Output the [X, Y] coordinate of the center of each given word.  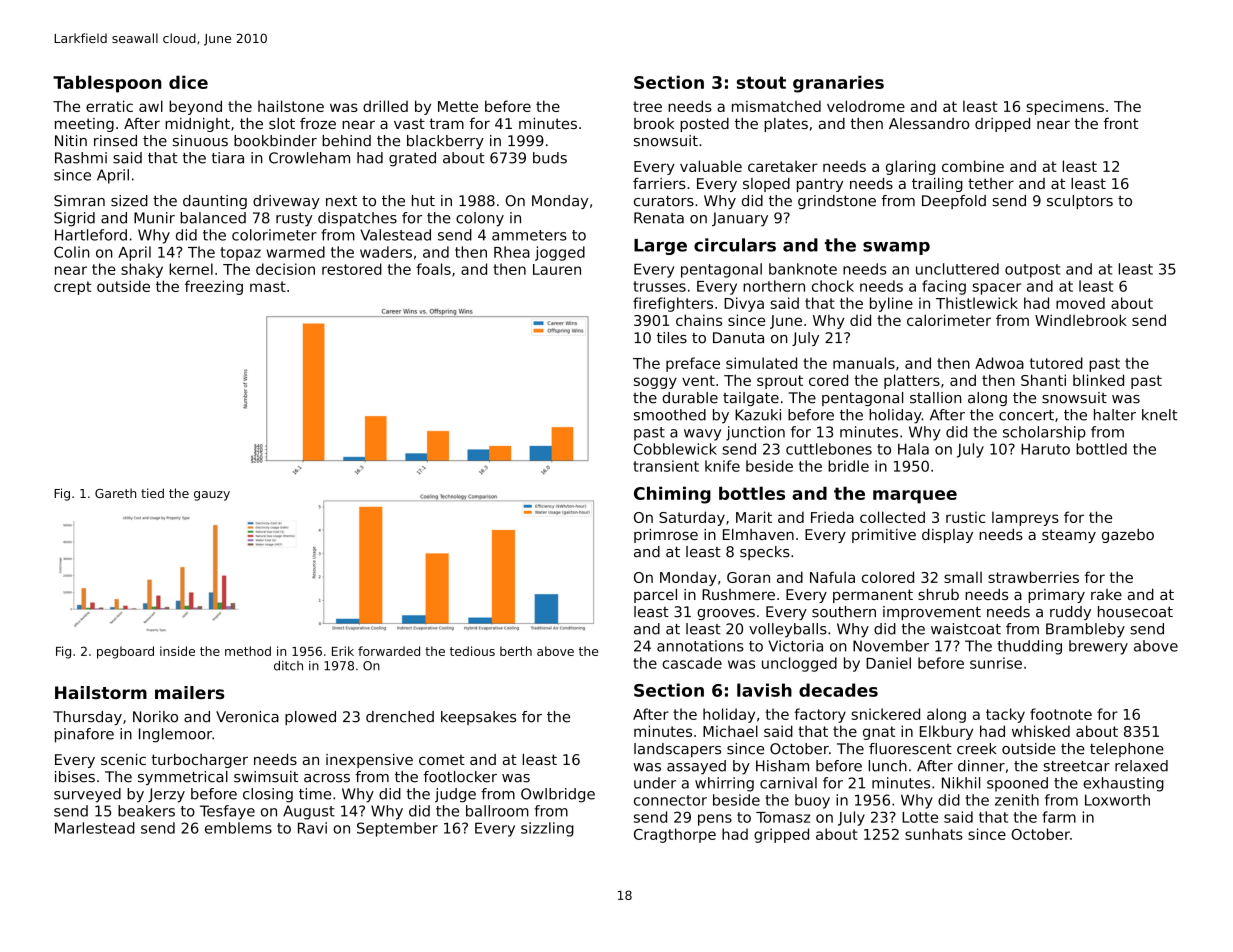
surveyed [87, 795]
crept [73, 288]
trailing [937, 185]
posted [704, 125]
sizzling [547, 829]
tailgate [751, 399]
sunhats [934, 834]
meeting [84, 125]
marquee [915, 497]
